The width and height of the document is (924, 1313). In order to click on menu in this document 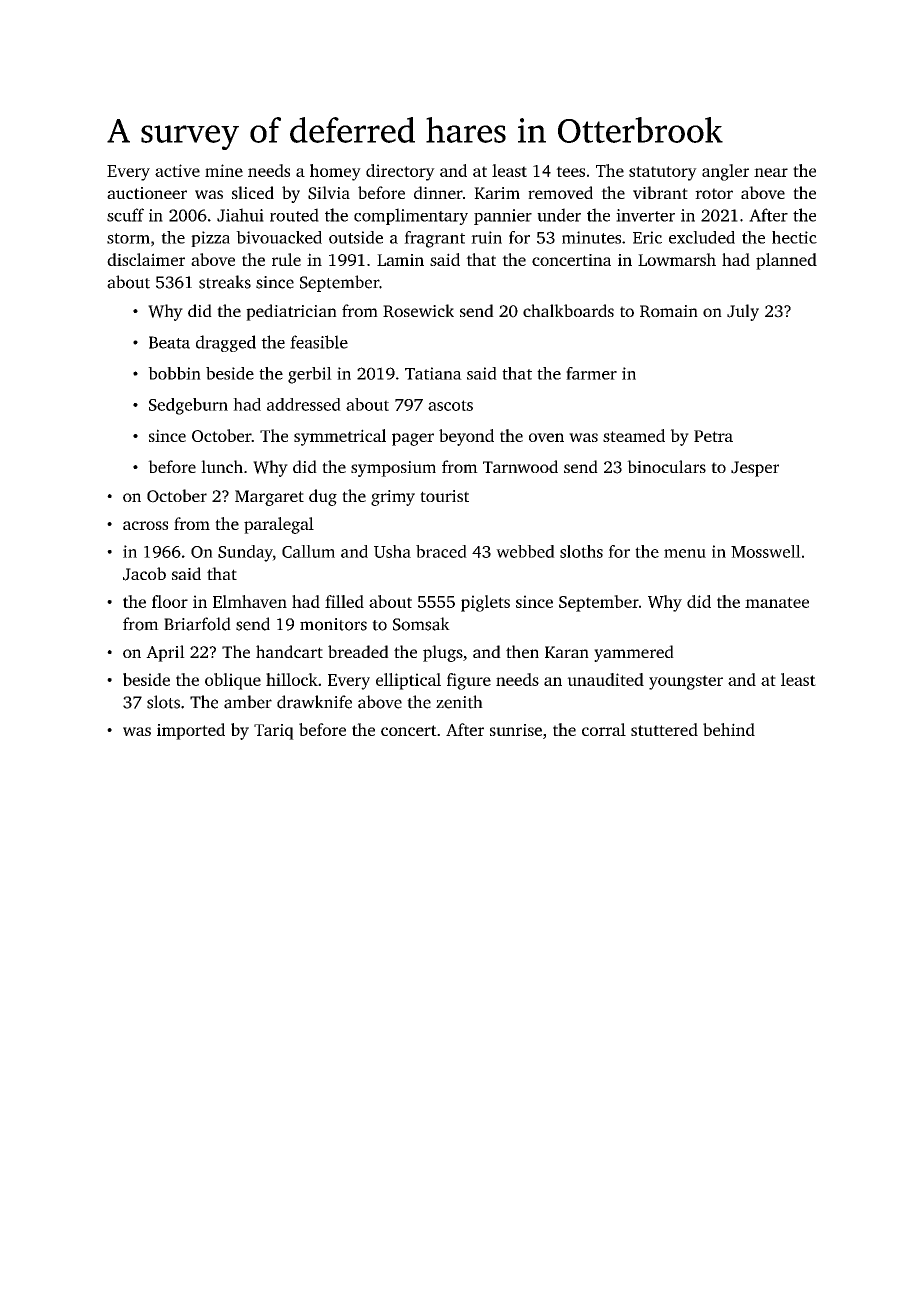, I will do `click(685, 553)`.
